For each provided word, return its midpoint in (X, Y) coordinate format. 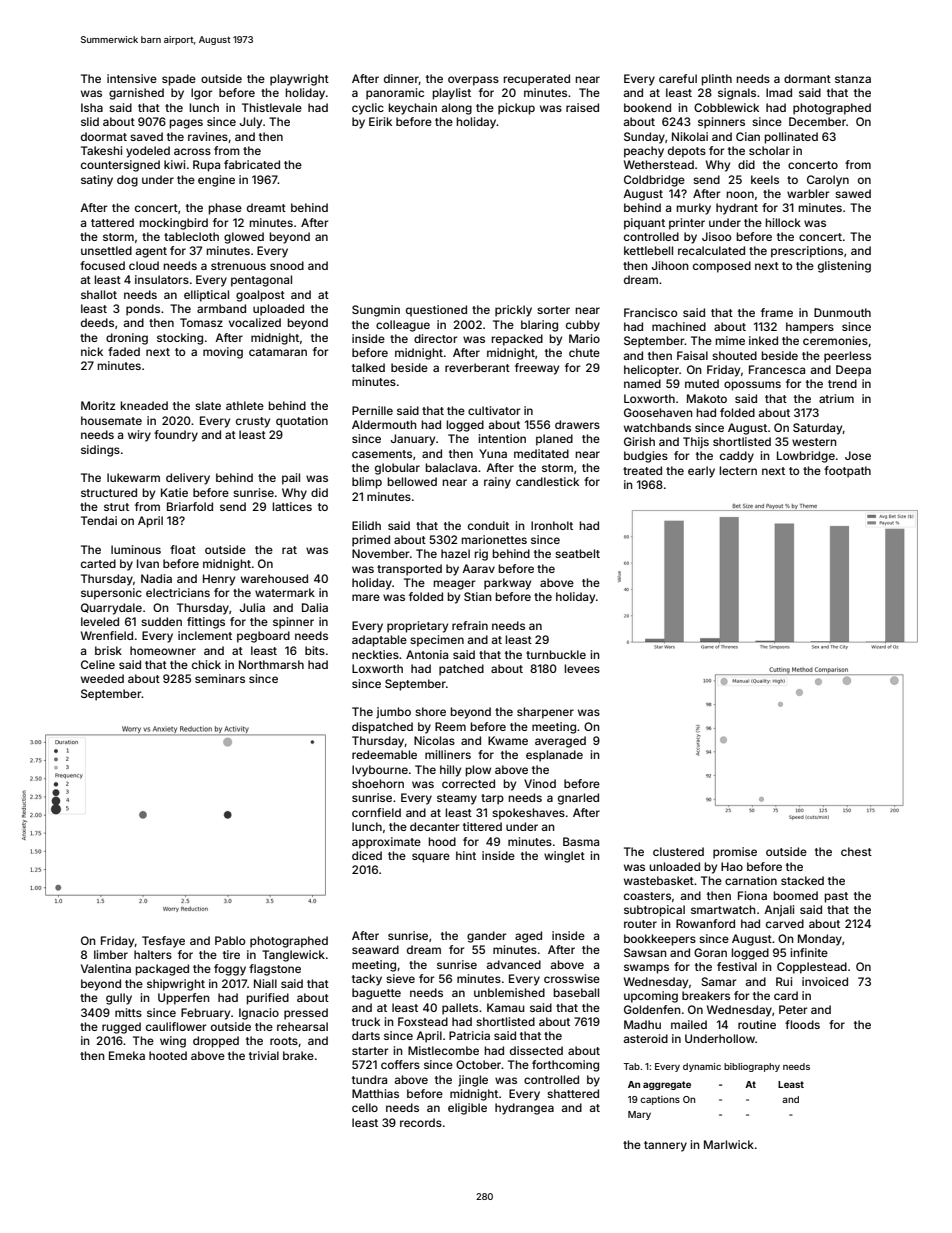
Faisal (692, 355)
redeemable (384, 754)
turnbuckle (556, 654)
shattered (573, 1093)
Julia (252, 607)
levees (582, 668)
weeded (102, 678)
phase (225, 209)
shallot (99, 294)
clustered (678, 851)
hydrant (737, 209)
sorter (553, 310)
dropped (216, 1042)
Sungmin (376, 311)
